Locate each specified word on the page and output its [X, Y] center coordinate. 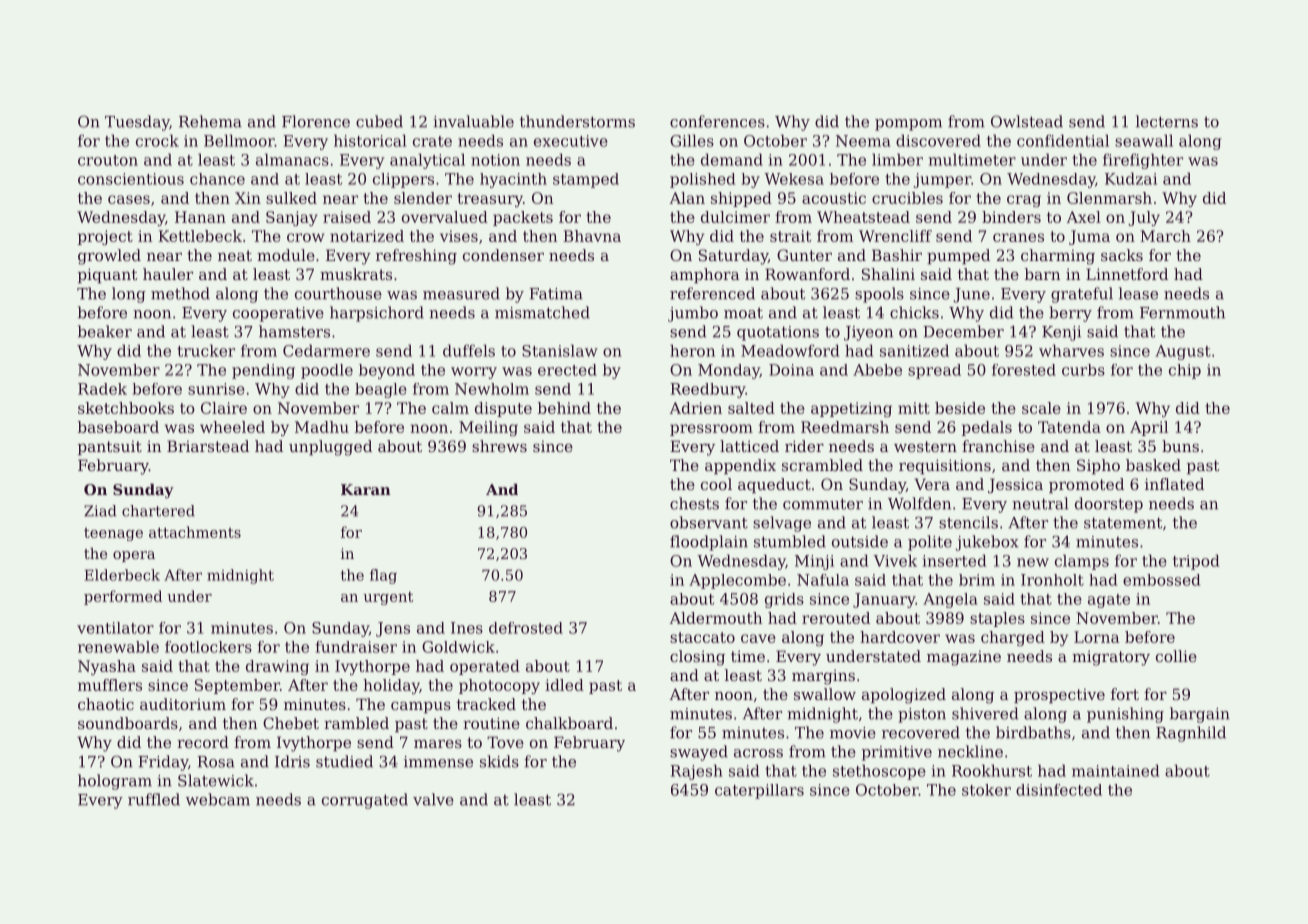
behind [564, 408]
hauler [168, 274]
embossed [1161, 580]
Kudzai [1131, 178]
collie [1176, 656]
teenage [113, 534]
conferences [717, 121]
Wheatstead [863, 217]
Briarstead [208, 446]
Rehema [210, 121]
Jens [393, 629]
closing [697, 658]
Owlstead [1027, 121]
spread [934, 371]
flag [383, 576]
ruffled [154, 799]
